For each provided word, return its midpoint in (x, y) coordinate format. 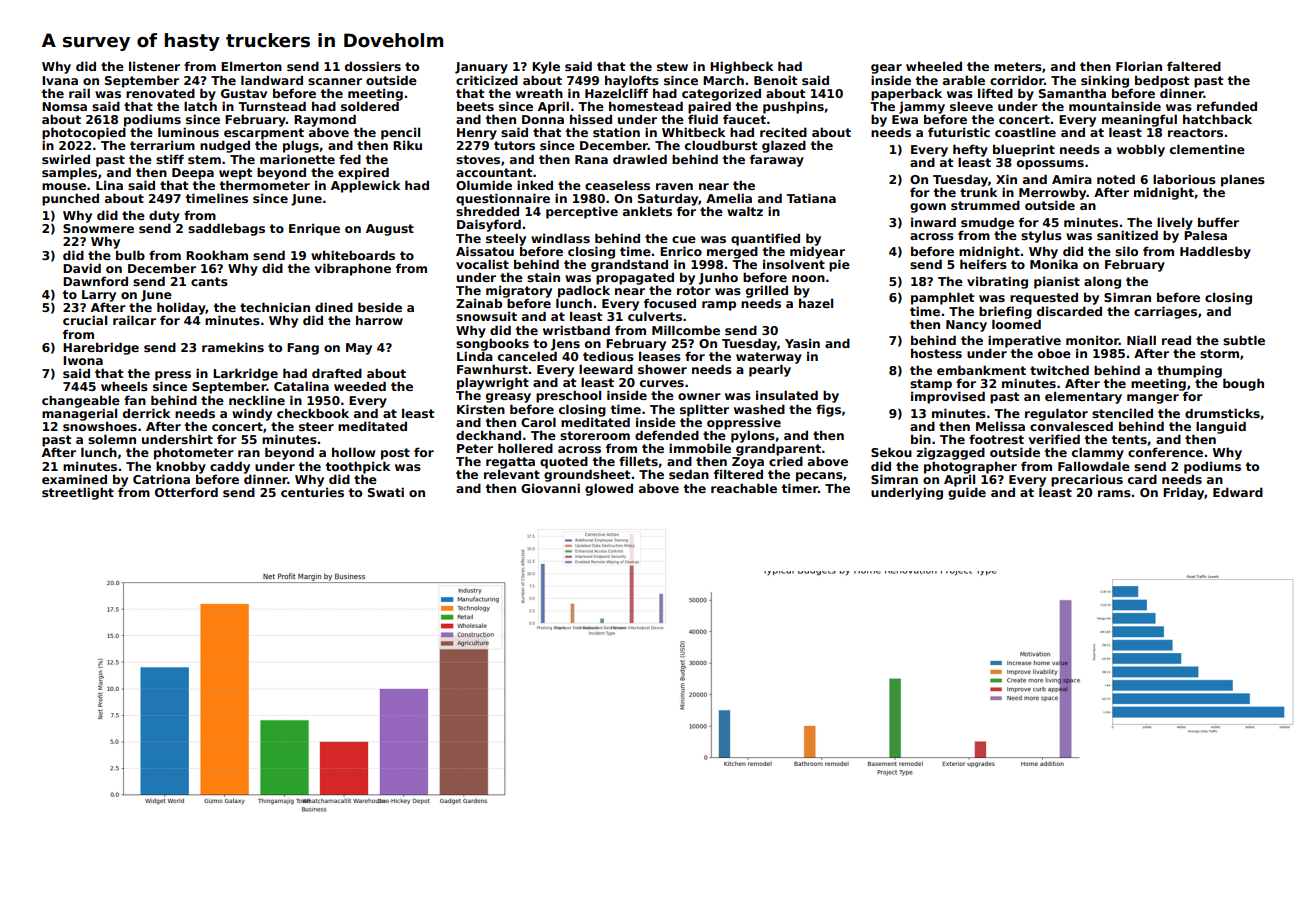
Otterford (186, 492)
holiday (181, 309)
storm (1219, 353)
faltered (1194, 66)
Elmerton (251, 66)
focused (670, 303)
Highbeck (742, 67)
